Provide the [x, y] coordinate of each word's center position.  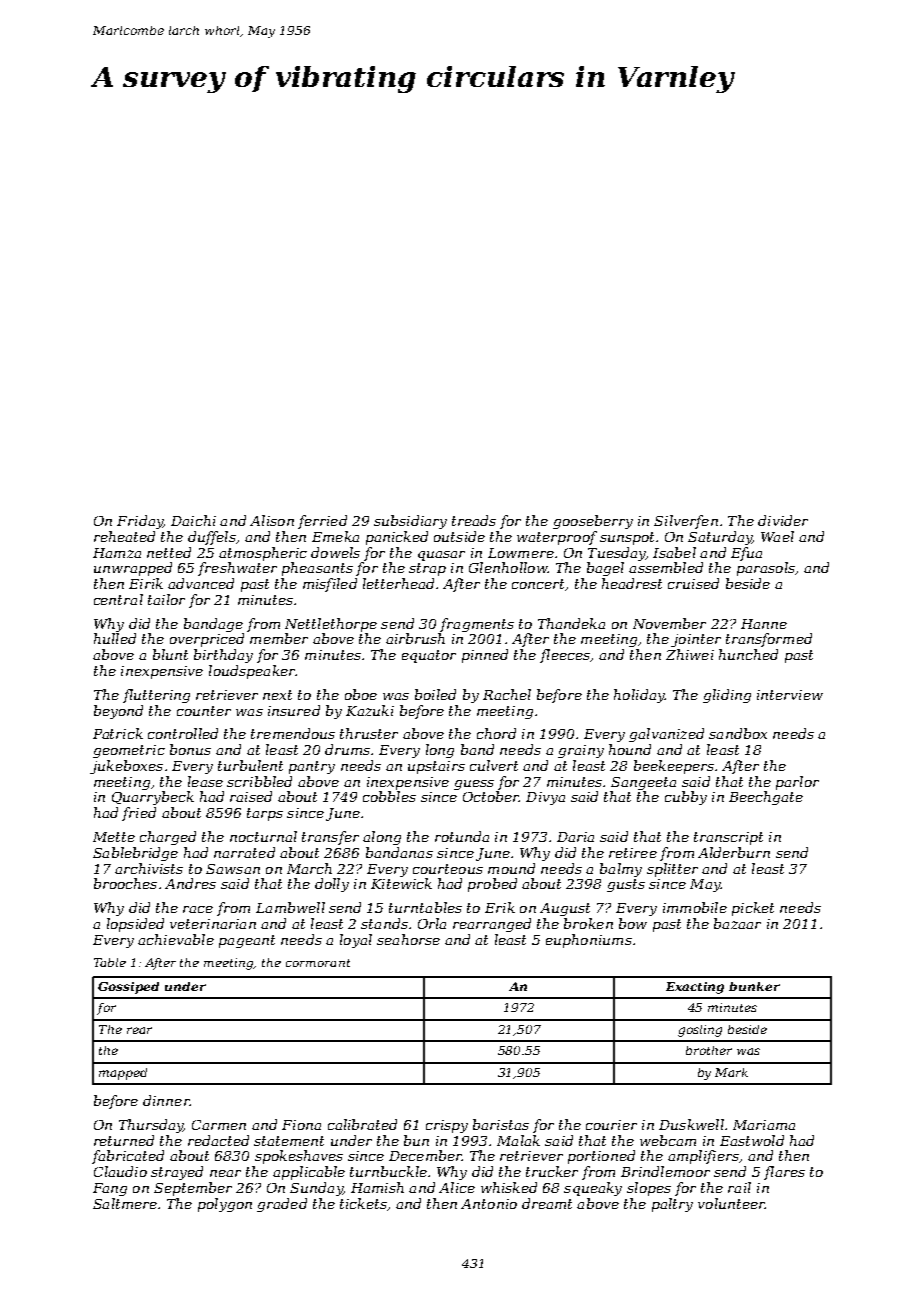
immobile [695, 907]
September [193, 1189]
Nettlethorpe [331, 625]
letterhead [398, 583]
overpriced [207, 640]
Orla [432, 923]
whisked [509, 1187]
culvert [494, 765]
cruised [693, 583]
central [118, 599]
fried [139, 814]
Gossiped [128, 988]
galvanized [666, 735]
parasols [766, 569]
